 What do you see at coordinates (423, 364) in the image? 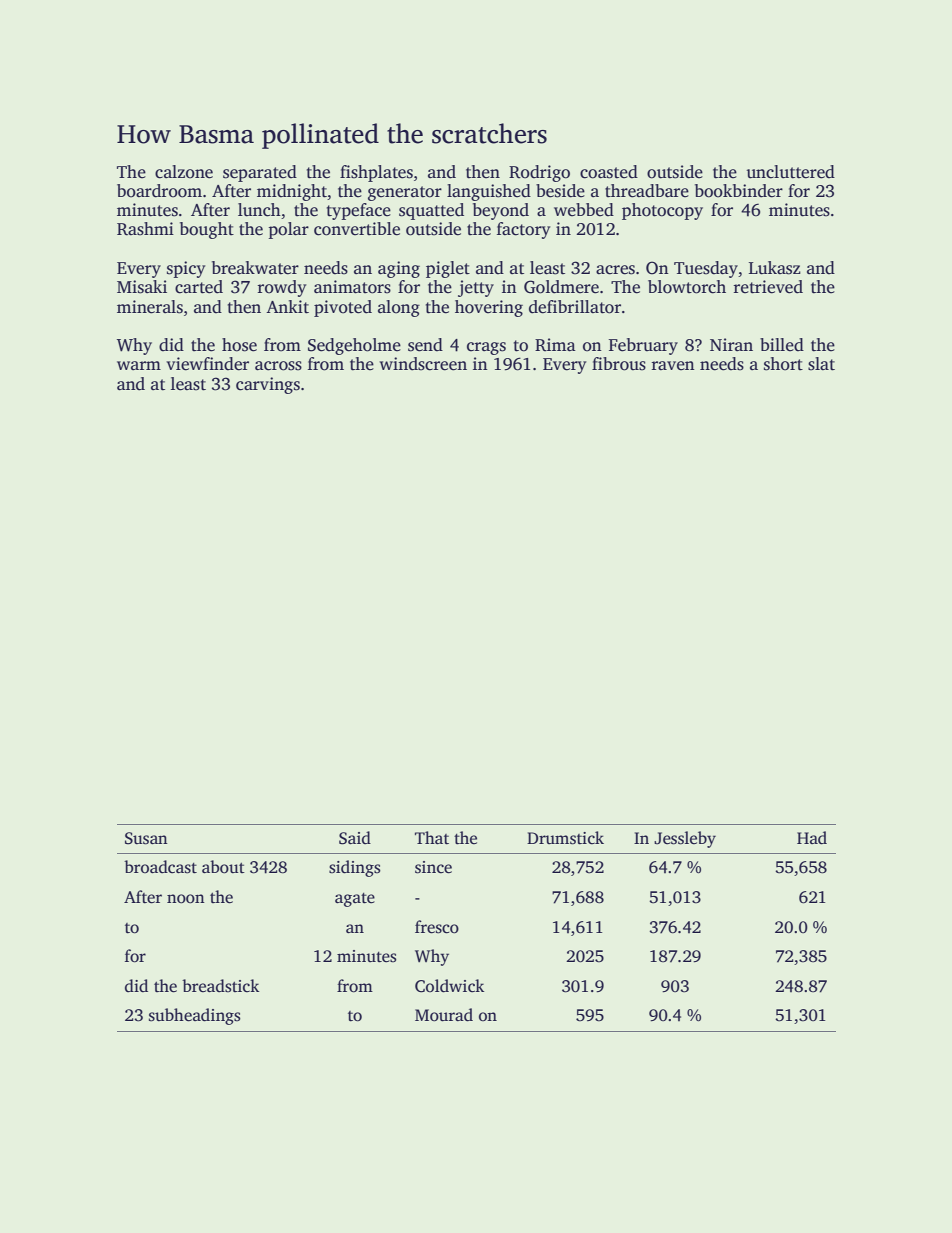
I see `windscreen` at bounding box center [423, 364].
